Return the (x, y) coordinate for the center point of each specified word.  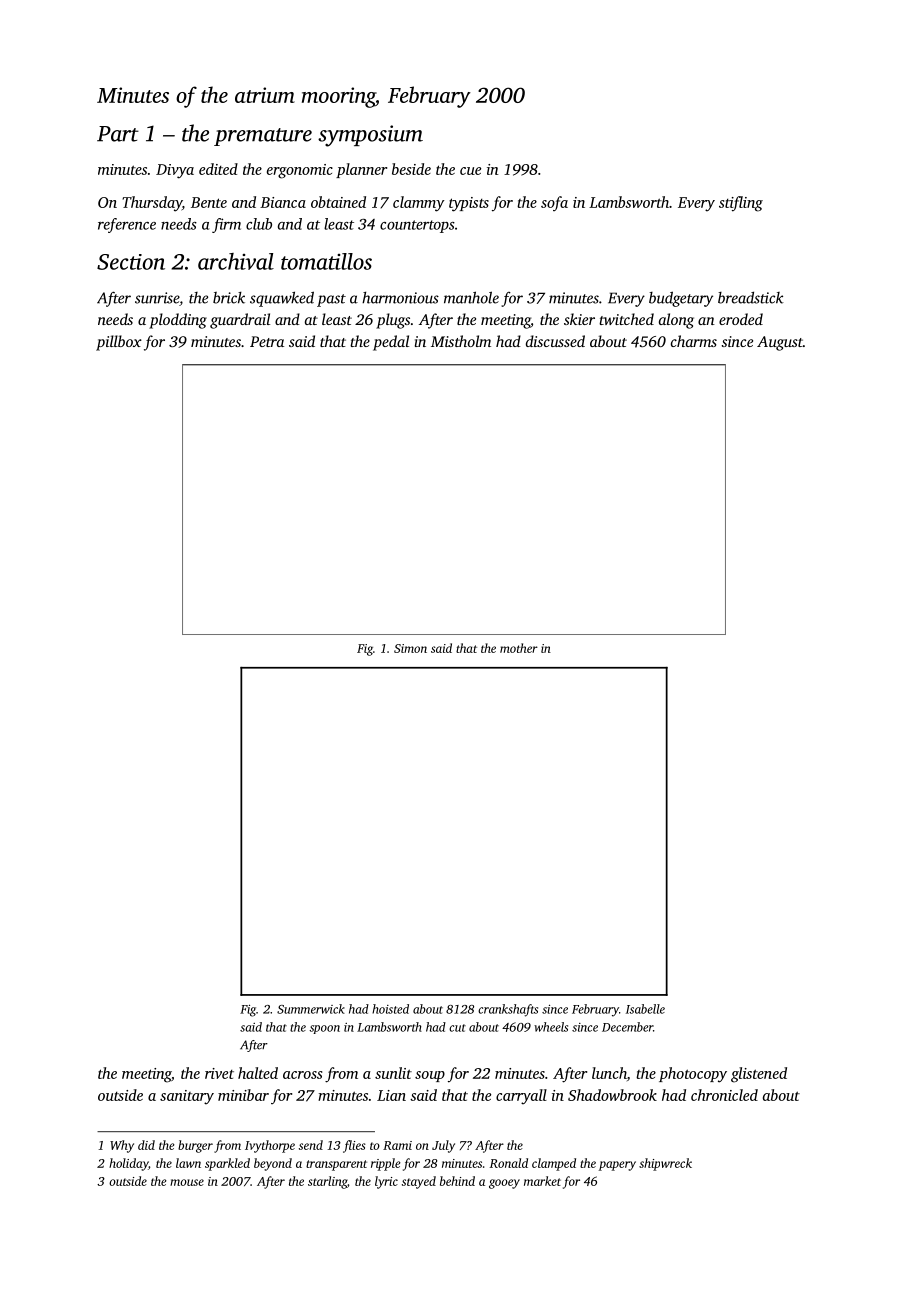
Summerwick (311, 1009)
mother (519, 648)
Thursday (152, 204)
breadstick (751, 297)
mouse (187, 1182)
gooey (504, 1184)
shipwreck (665, 1164)
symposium (370, 136)
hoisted (390, 1009)
